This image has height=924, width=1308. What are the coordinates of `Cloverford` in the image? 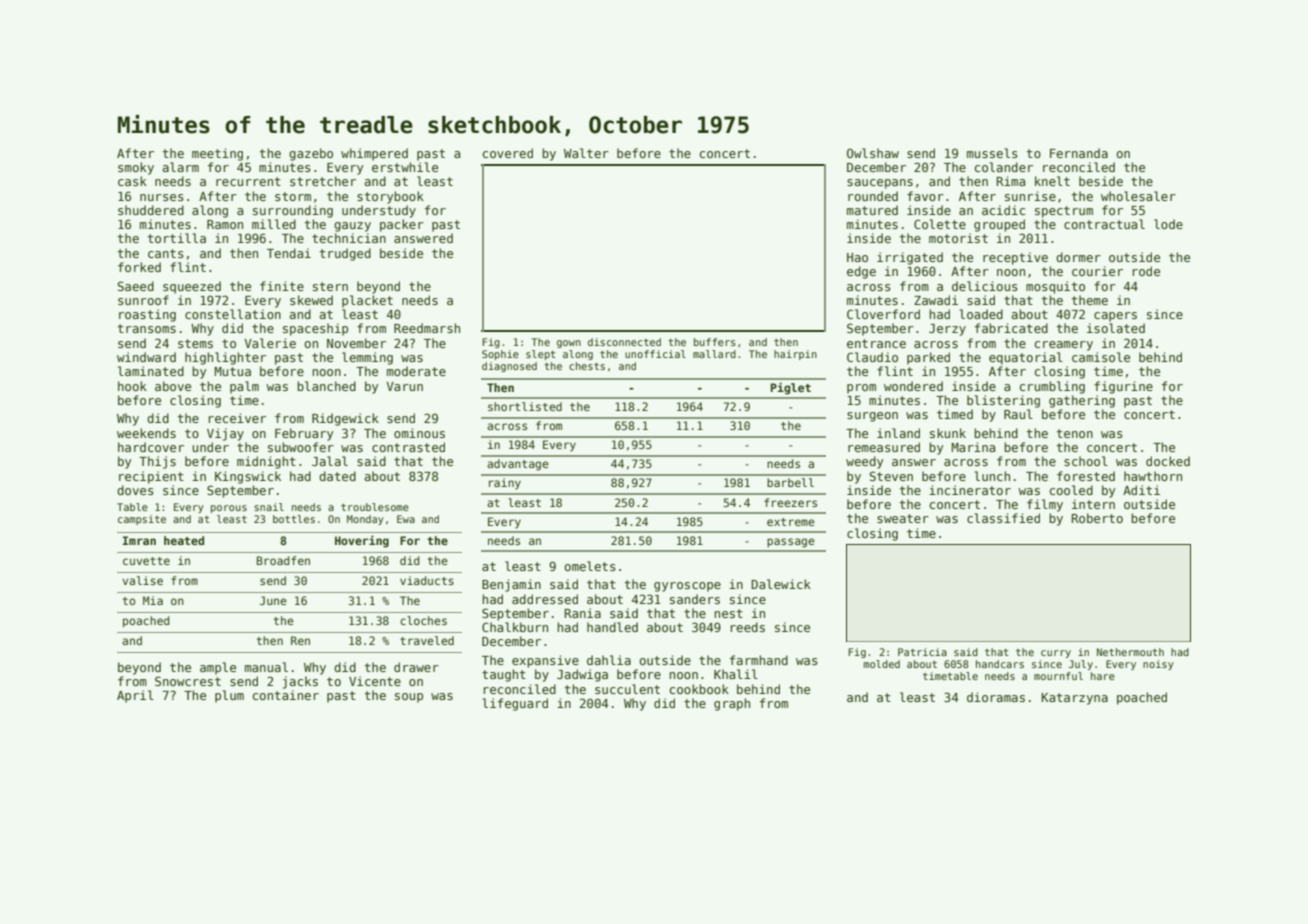 It's located at (883, 314).
